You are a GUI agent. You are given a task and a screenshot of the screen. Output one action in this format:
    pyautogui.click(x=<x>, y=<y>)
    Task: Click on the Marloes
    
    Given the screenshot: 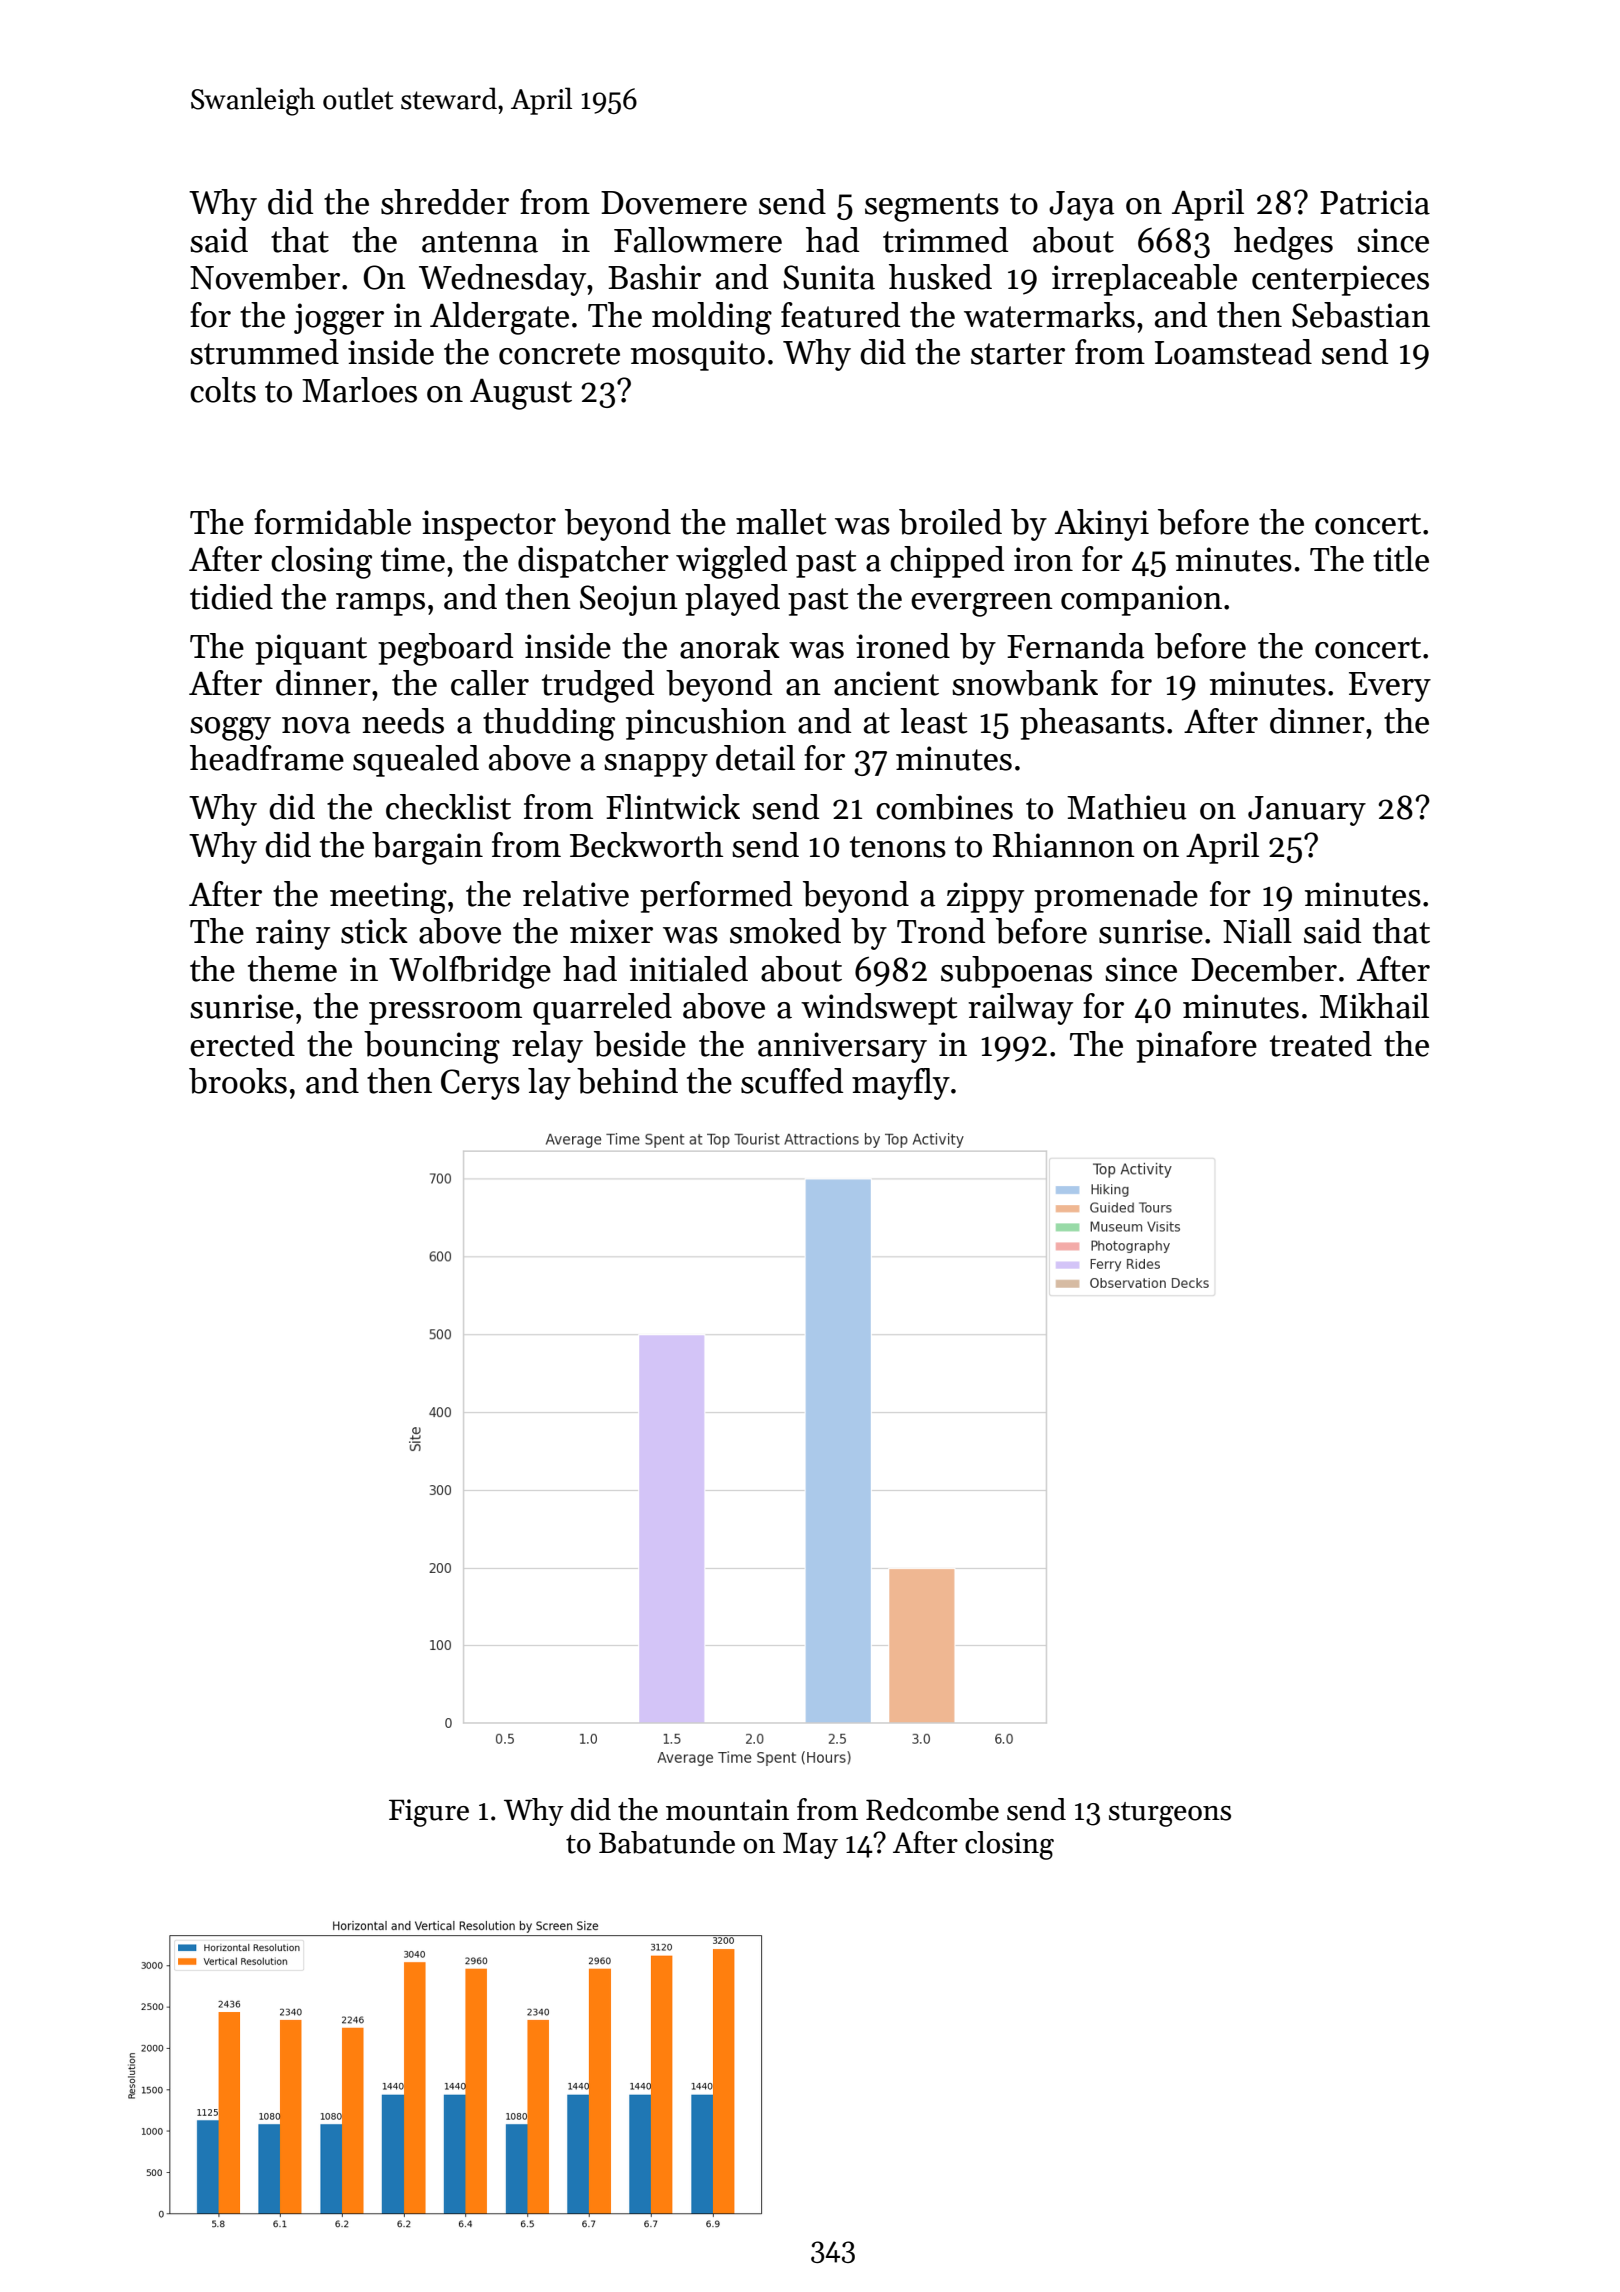 What is the action you would take?
    pyautogui.click(x=359, y=390)
